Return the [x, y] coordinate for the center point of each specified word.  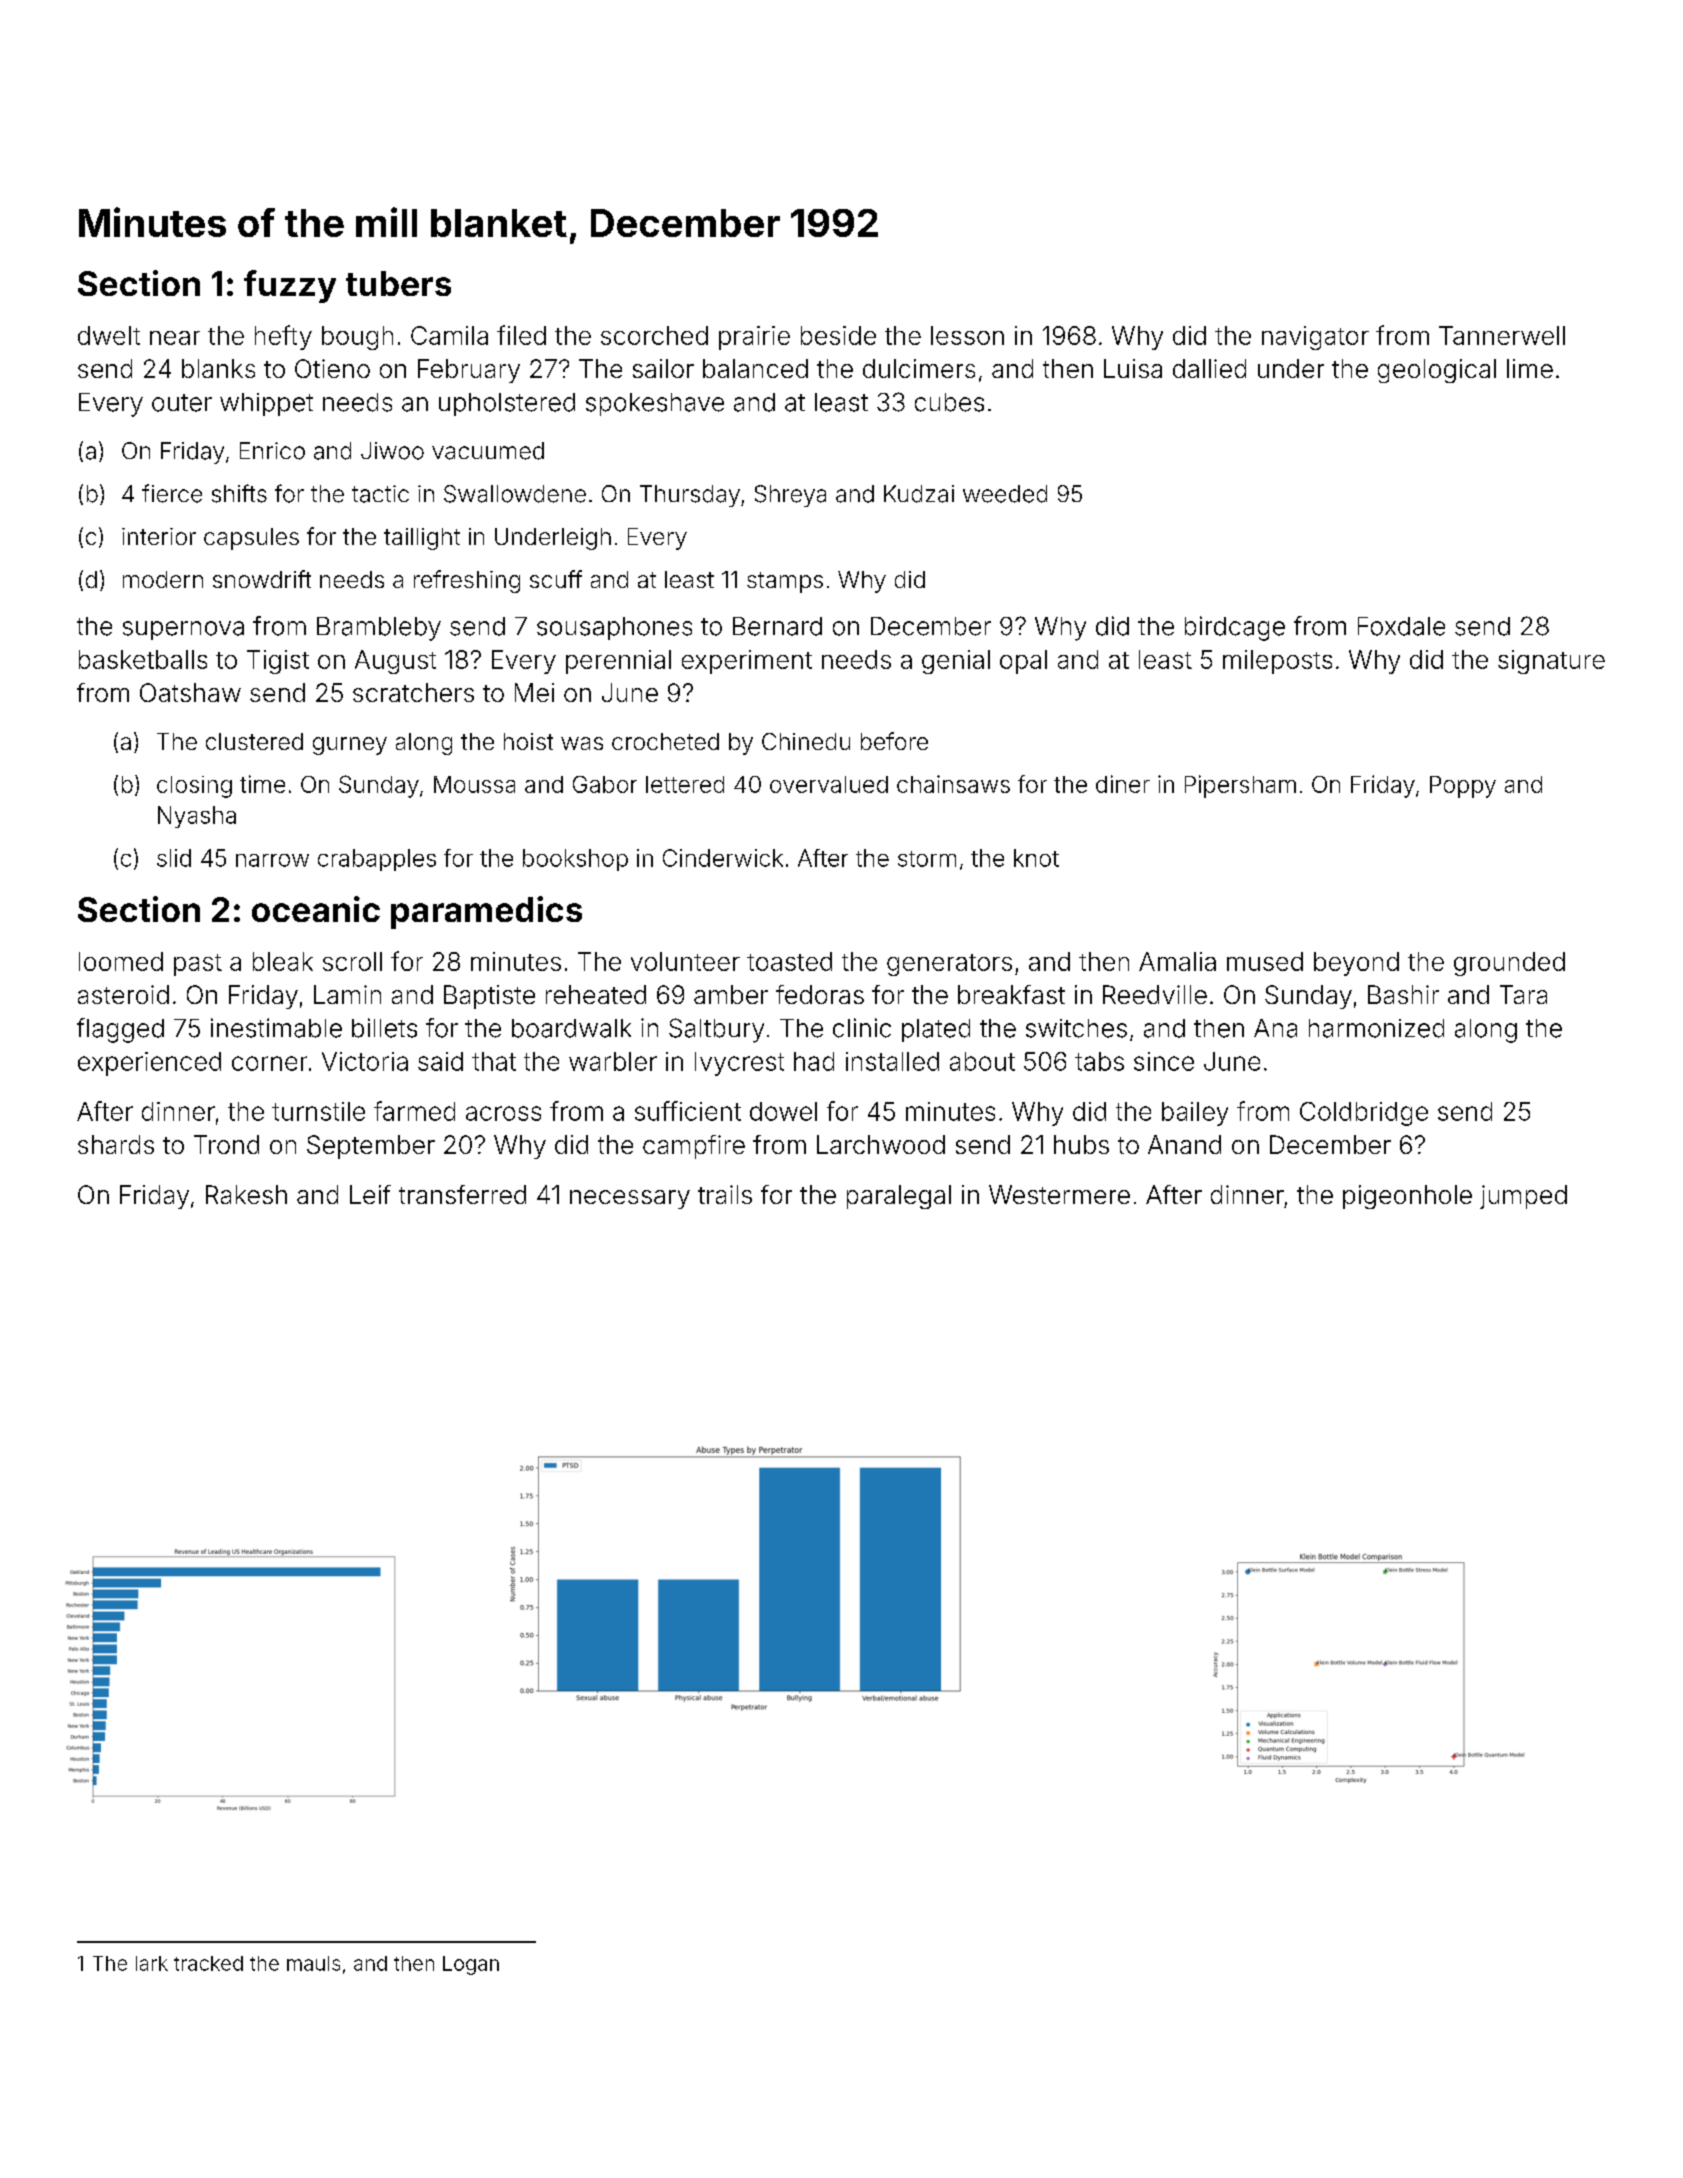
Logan [471, 1965]
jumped [1523, 1197]
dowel [783, 1111]
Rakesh [246, 1194]
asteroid [123, 994]
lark [152, 1963]
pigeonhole [1407, 1197]
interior [159, 536]
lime [1530, 368]
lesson [967, 335]
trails [725, 1194]
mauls [313, 1963]
